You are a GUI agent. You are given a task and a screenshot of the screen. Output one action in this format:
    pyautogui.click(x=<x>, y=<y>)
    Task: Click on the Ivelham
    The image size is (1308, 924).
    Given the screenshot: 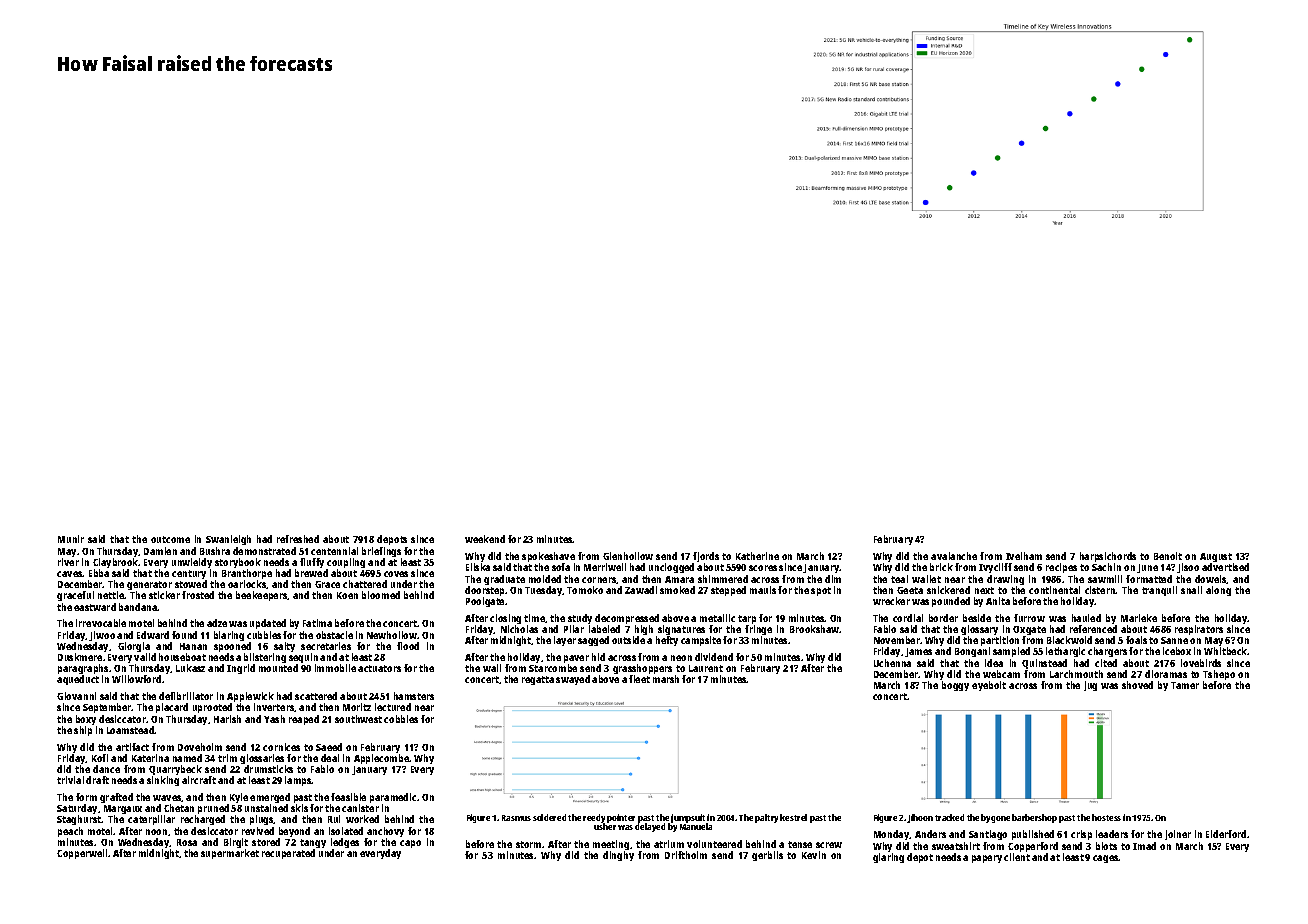 What is the action you would take?
    pyautogui.click(x=1024, y=556)
